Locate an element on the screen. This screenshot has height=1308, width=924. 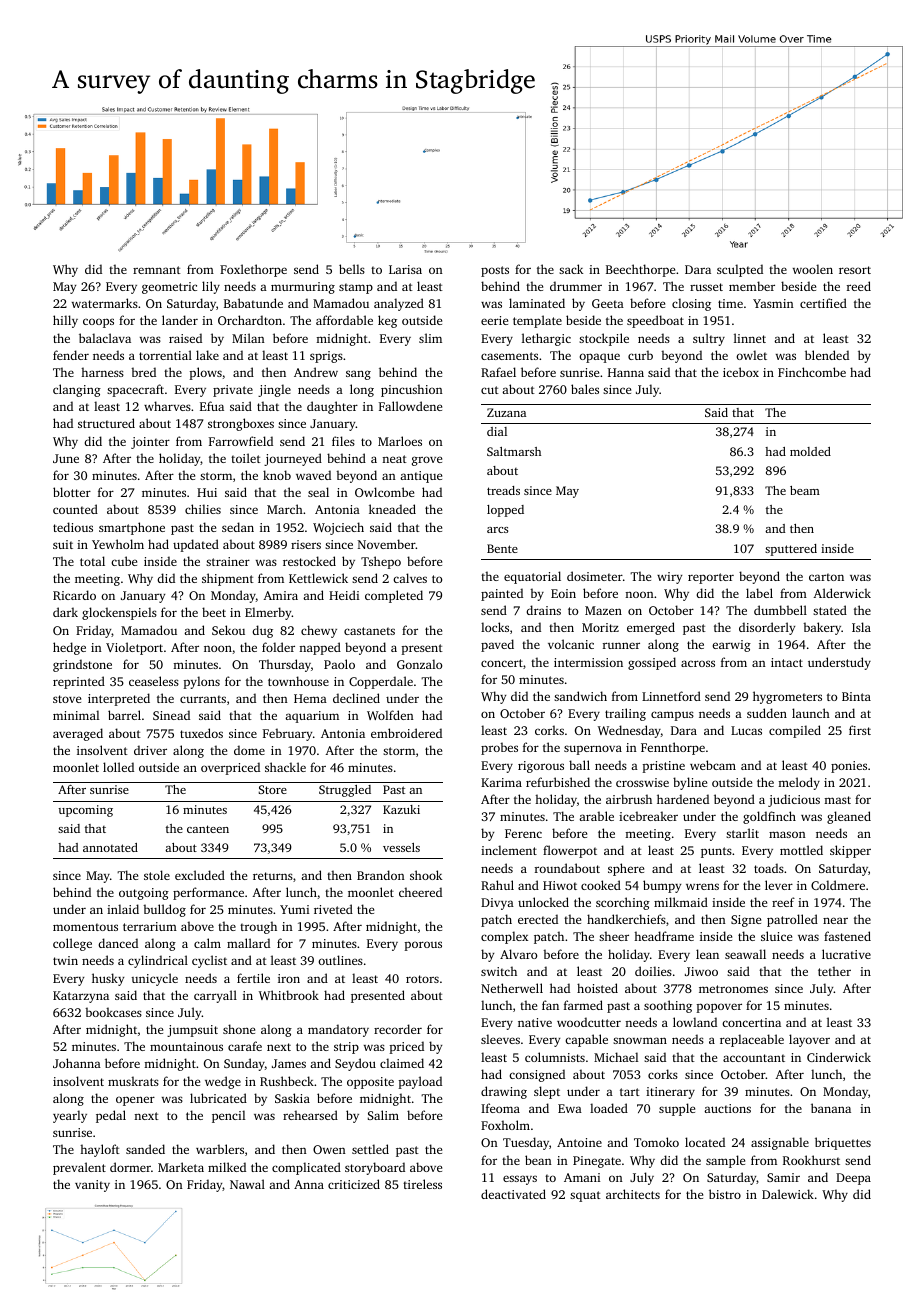
drummer is located at coordinates (576, 286).
